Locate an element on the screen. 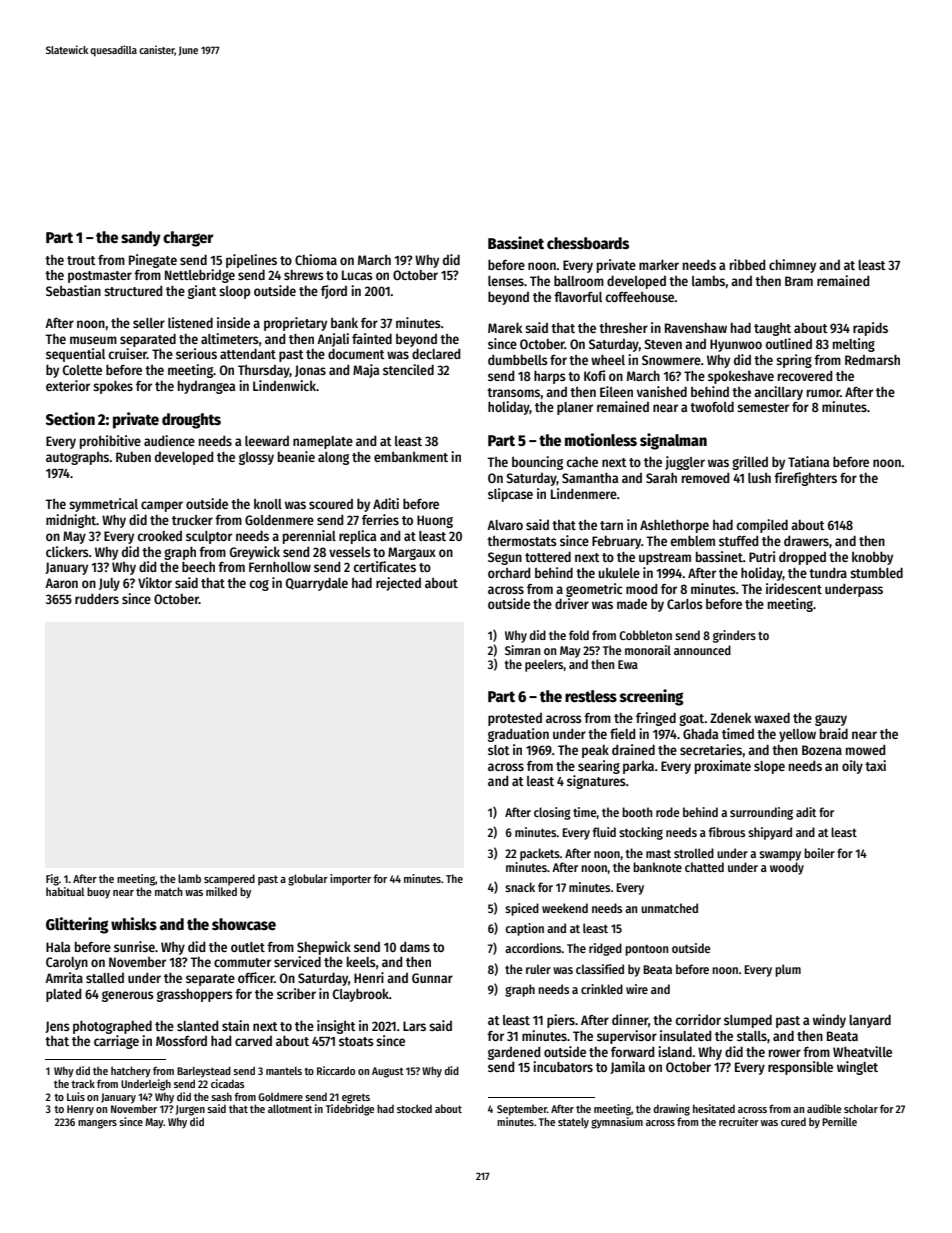 The height and width of the screenshot is (1233, 952). stalls is located at coordinates (752, 1036).
